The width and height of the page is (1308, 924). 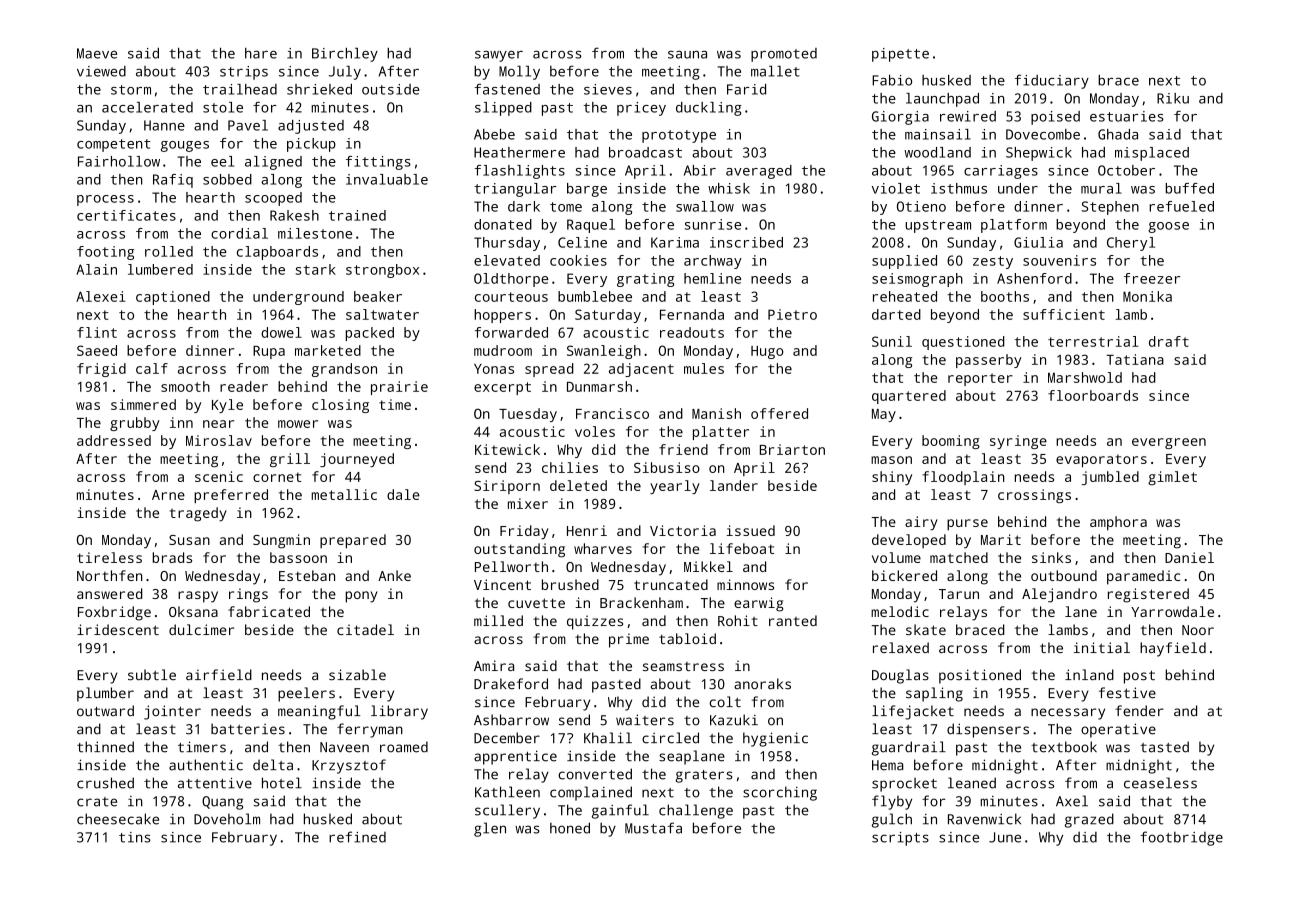 What do you see at coordinates (219, 476) in the page?
I see `scenic` at bounding box center [219, 476].
